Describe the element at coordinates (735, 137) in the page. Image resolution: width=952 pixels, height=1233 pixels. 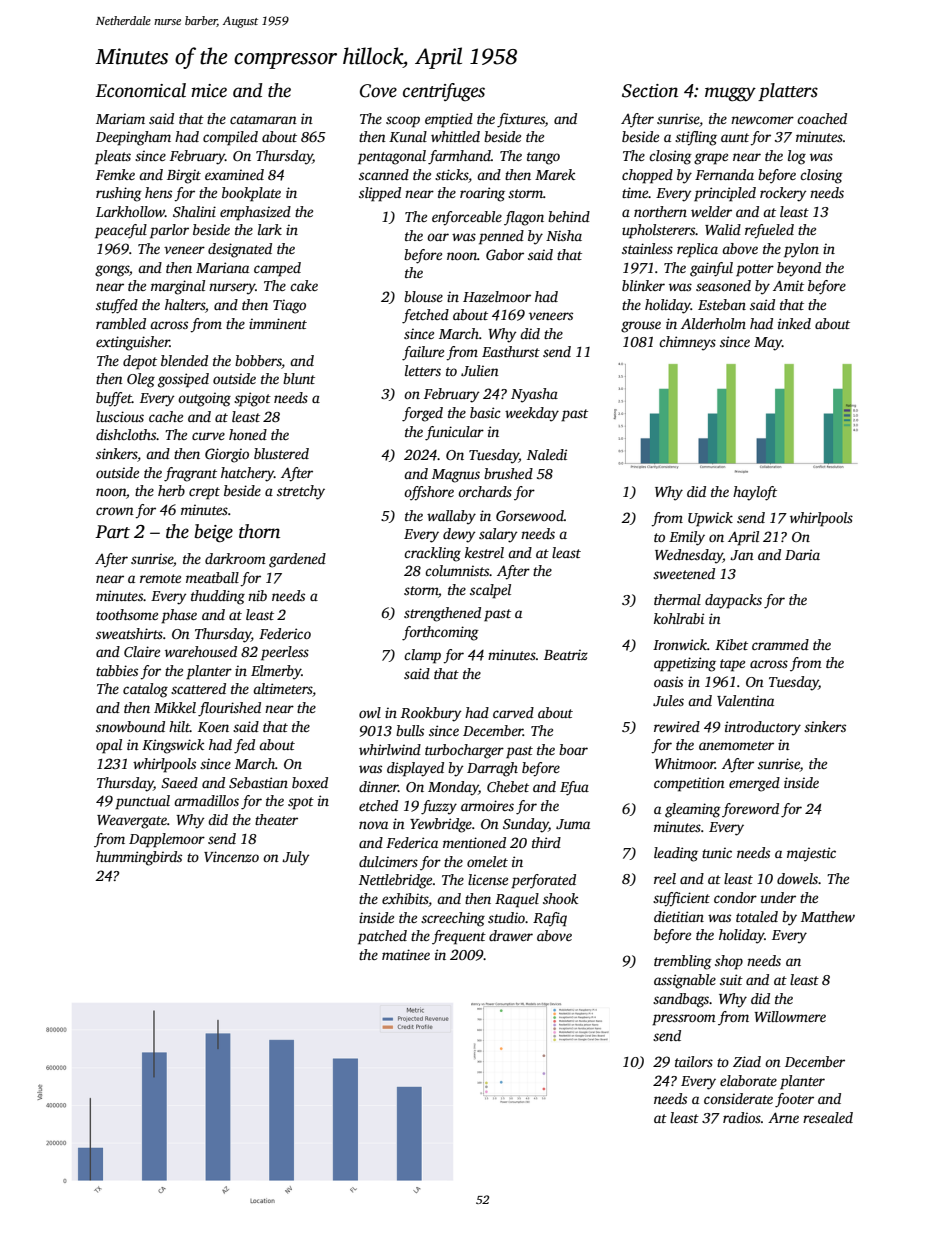
I see `aunt` at that location.
